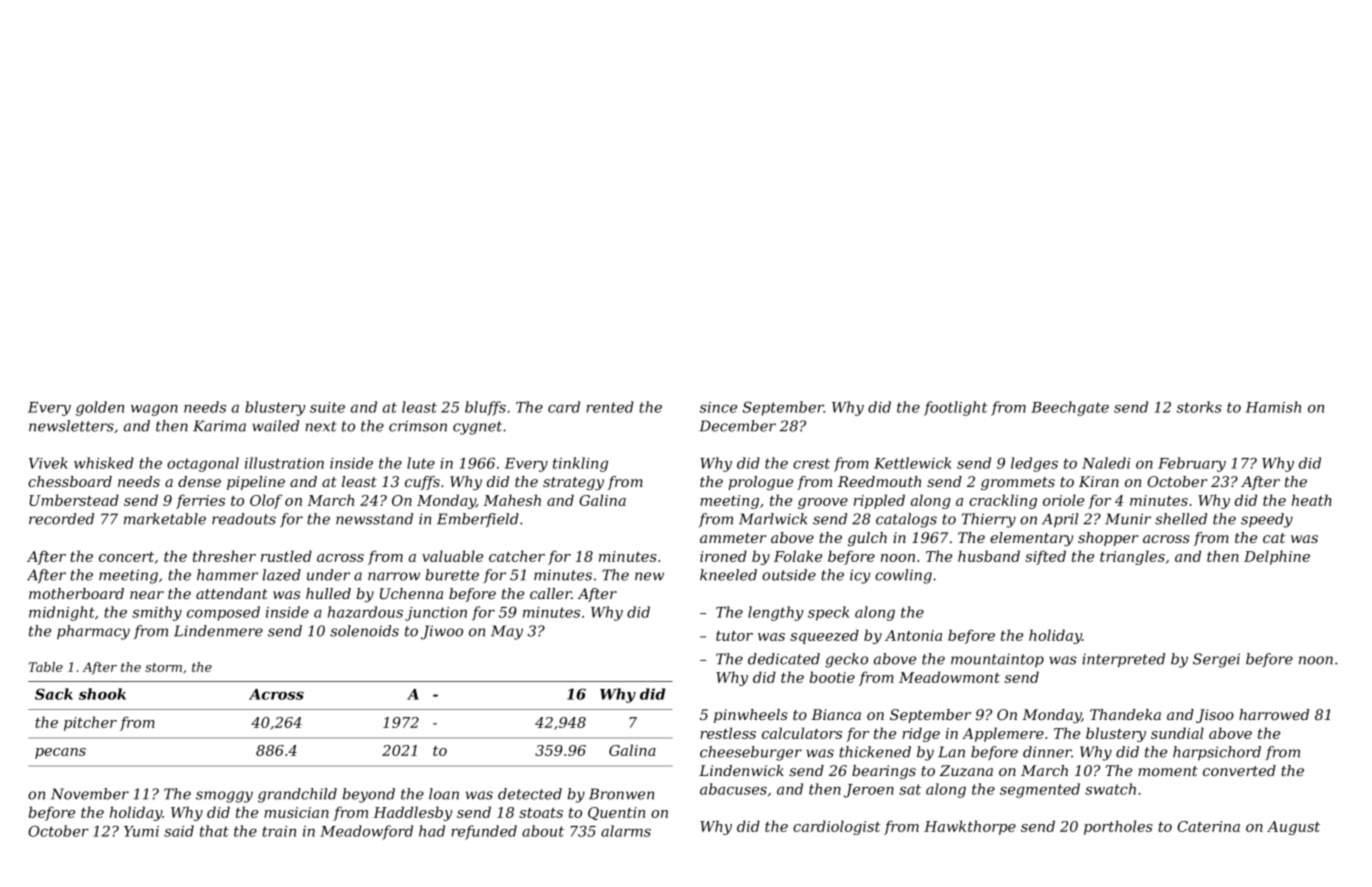 The image size is (1372, 887). What do you see at coordinates (219, 426) in the document?
I see `Karima` at bounding box center [219, 426].
